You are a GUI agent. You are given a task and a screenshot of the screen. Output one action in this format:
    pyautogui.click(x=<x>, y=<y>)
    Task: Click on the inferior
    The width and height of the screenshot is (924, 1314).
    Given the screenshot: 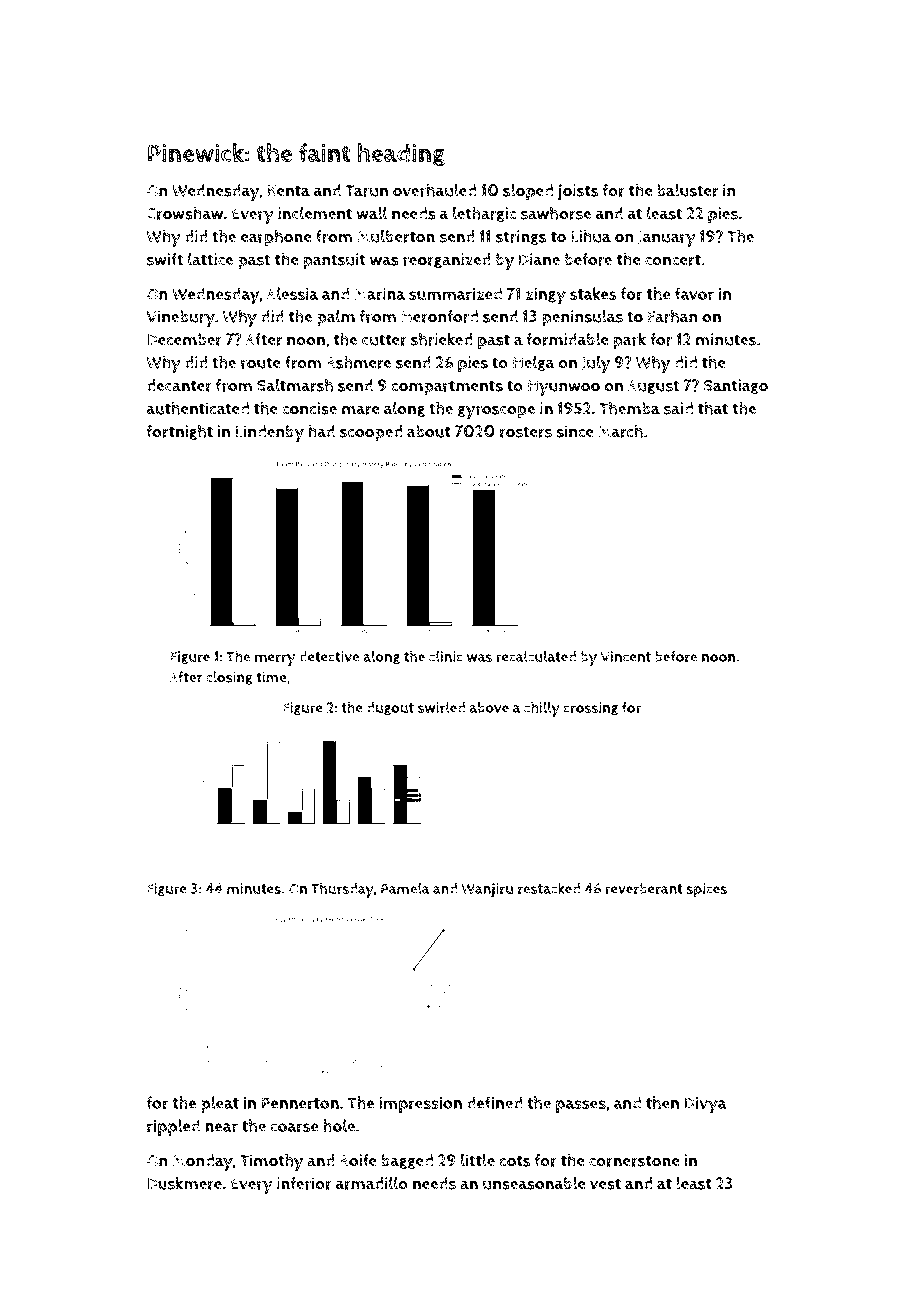 What is the action you would take?
    pyautogui.click(x=304, y=1183)
